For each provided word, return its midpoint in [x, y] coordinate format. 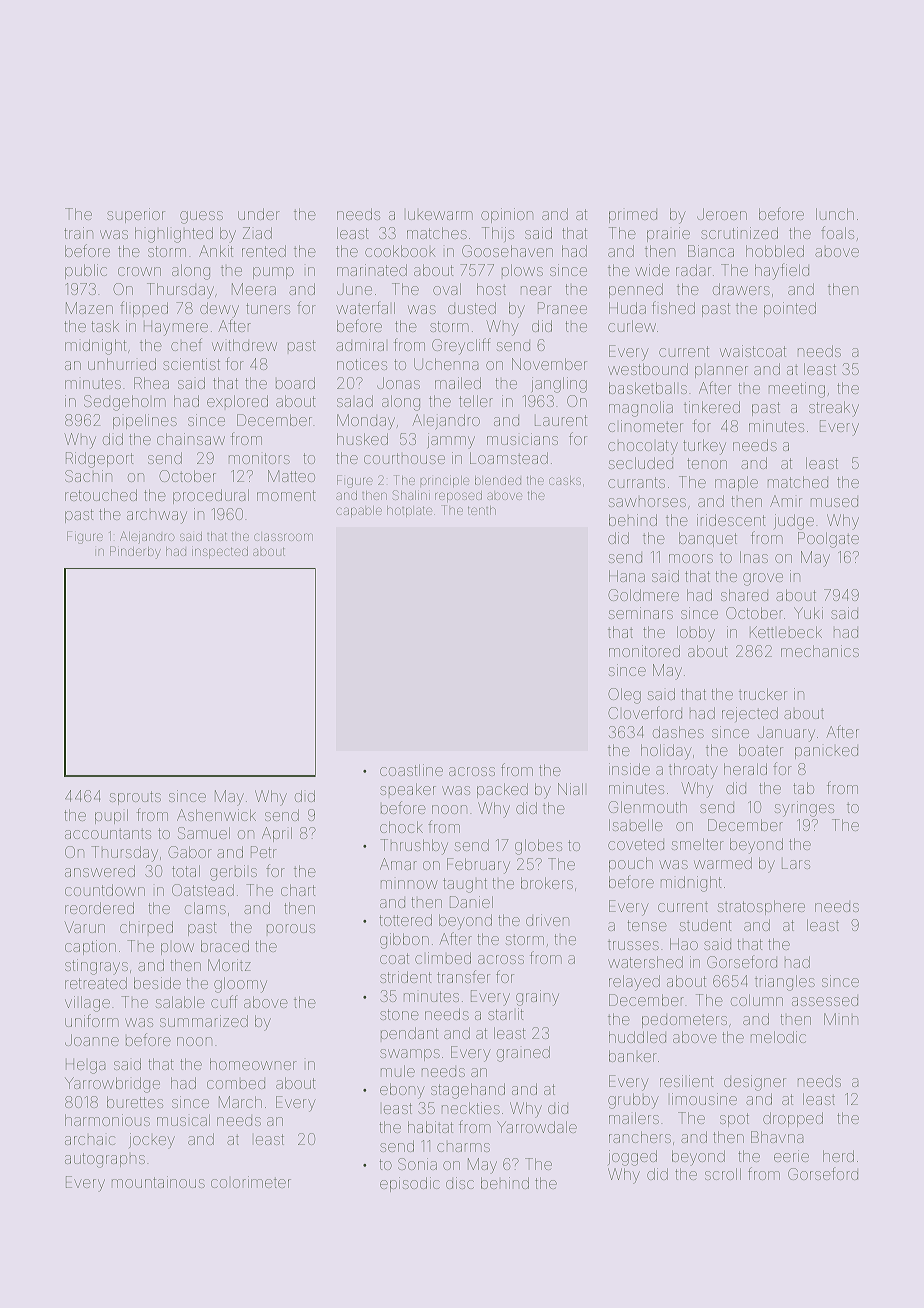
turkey [704, 447]
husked [362, 439]
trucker [763, 694]
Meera [254, 289]
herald [745, 769]
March [240, 1102]
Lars [796, 864]
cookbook [400, 251]
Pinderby [135, 552]
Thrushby [414, 847]
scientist [191, 364]
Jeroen [722, 214]
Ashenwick [216, 815]
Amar [398, 864]
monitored [644, 651]
